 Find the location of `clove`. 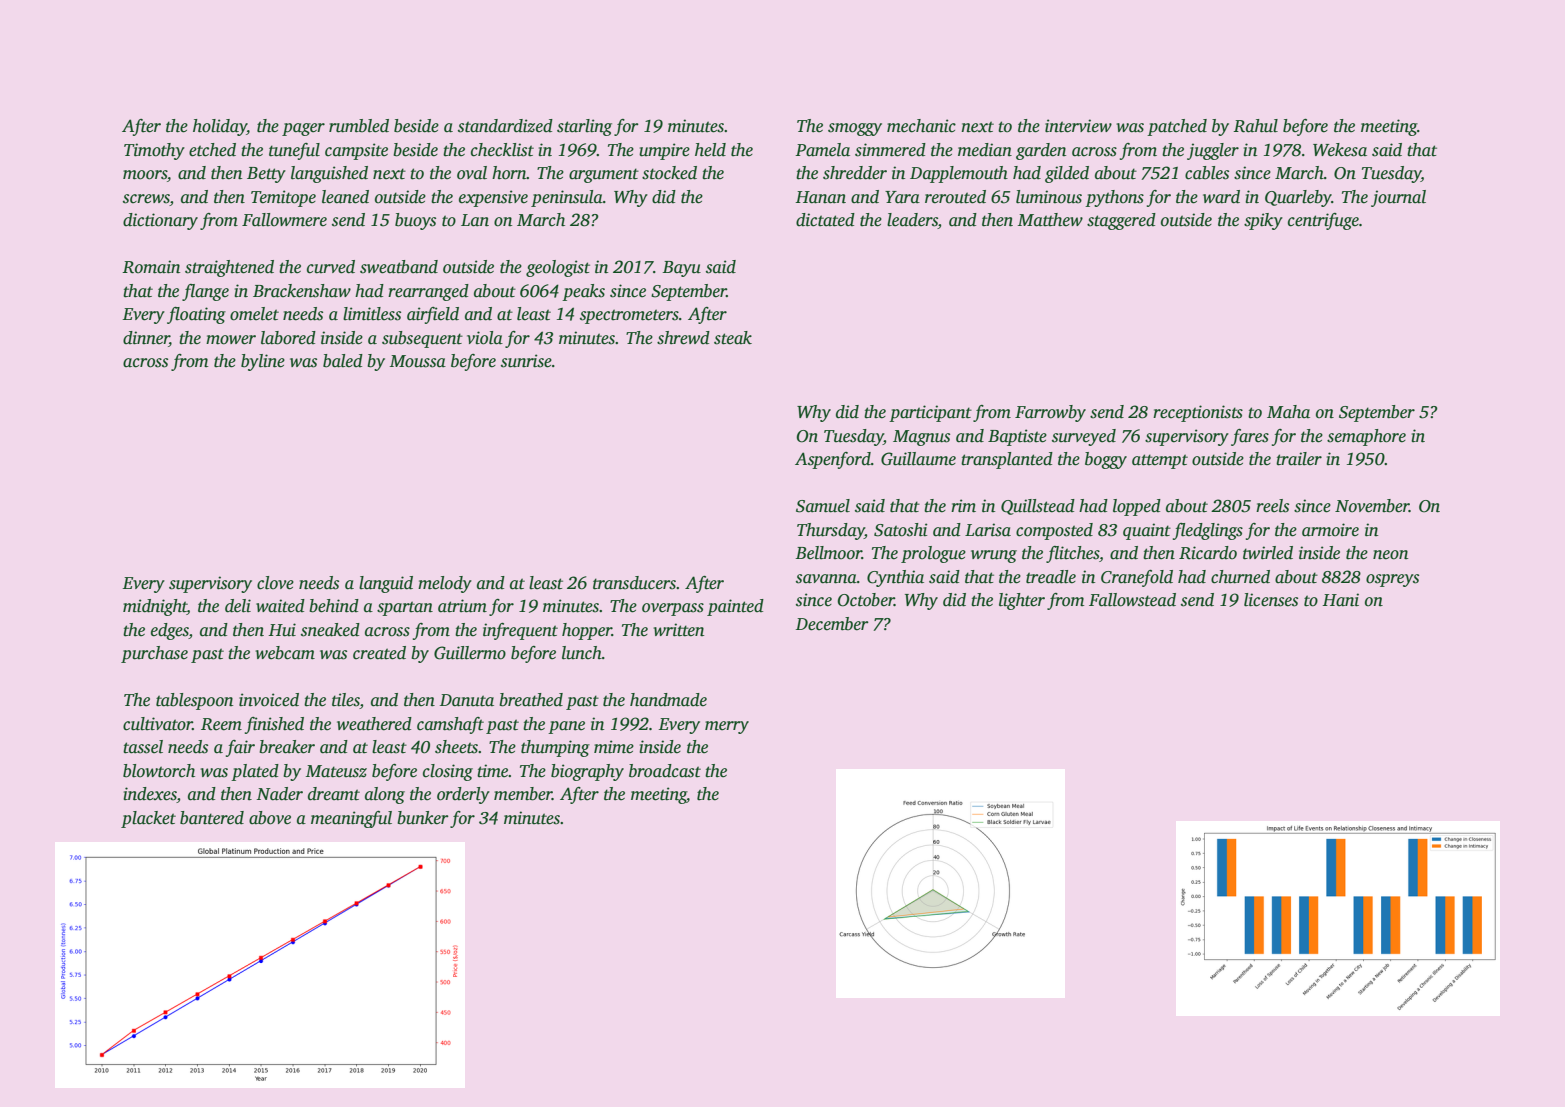

clove is located at coordinates (275, 583).
